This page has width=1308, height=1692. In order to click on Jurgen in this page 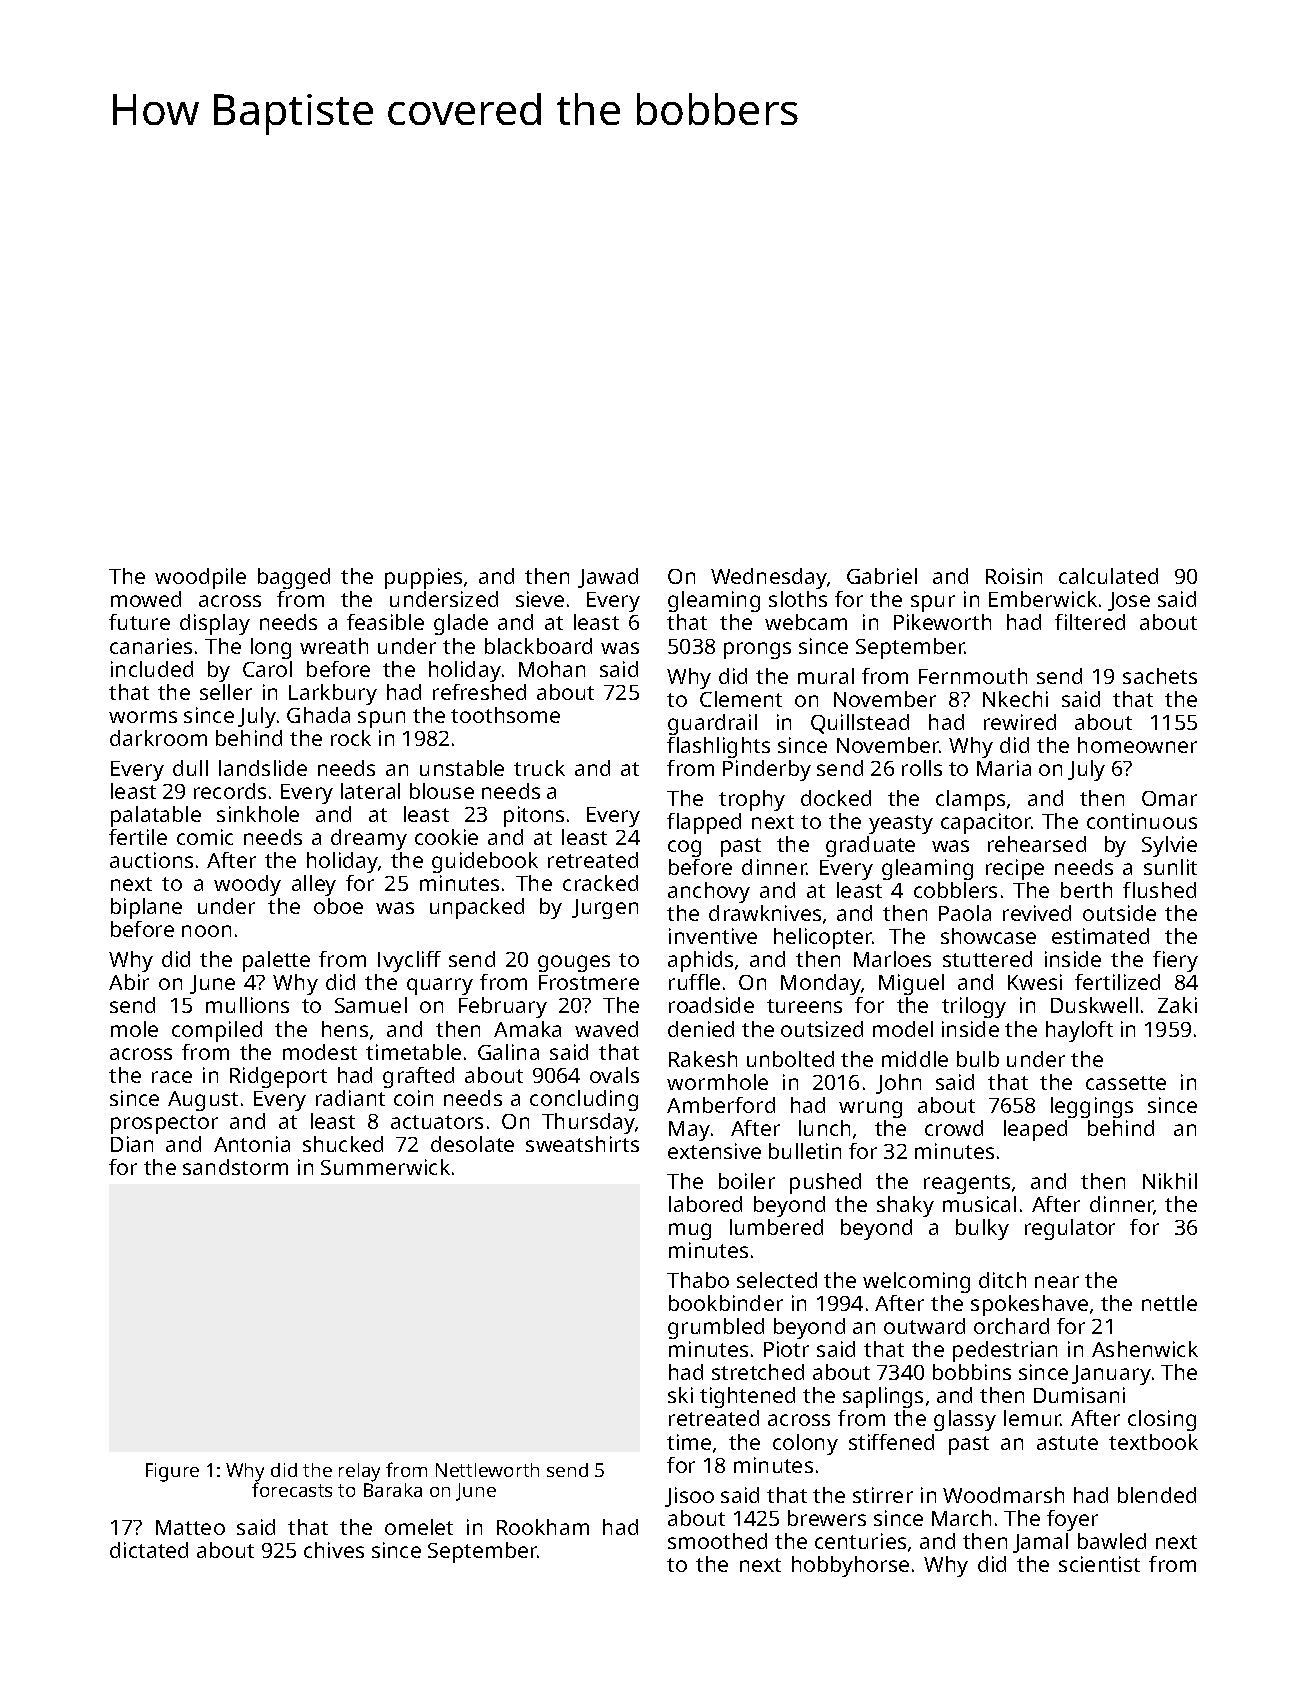, I will do `click(605, 909)`.
